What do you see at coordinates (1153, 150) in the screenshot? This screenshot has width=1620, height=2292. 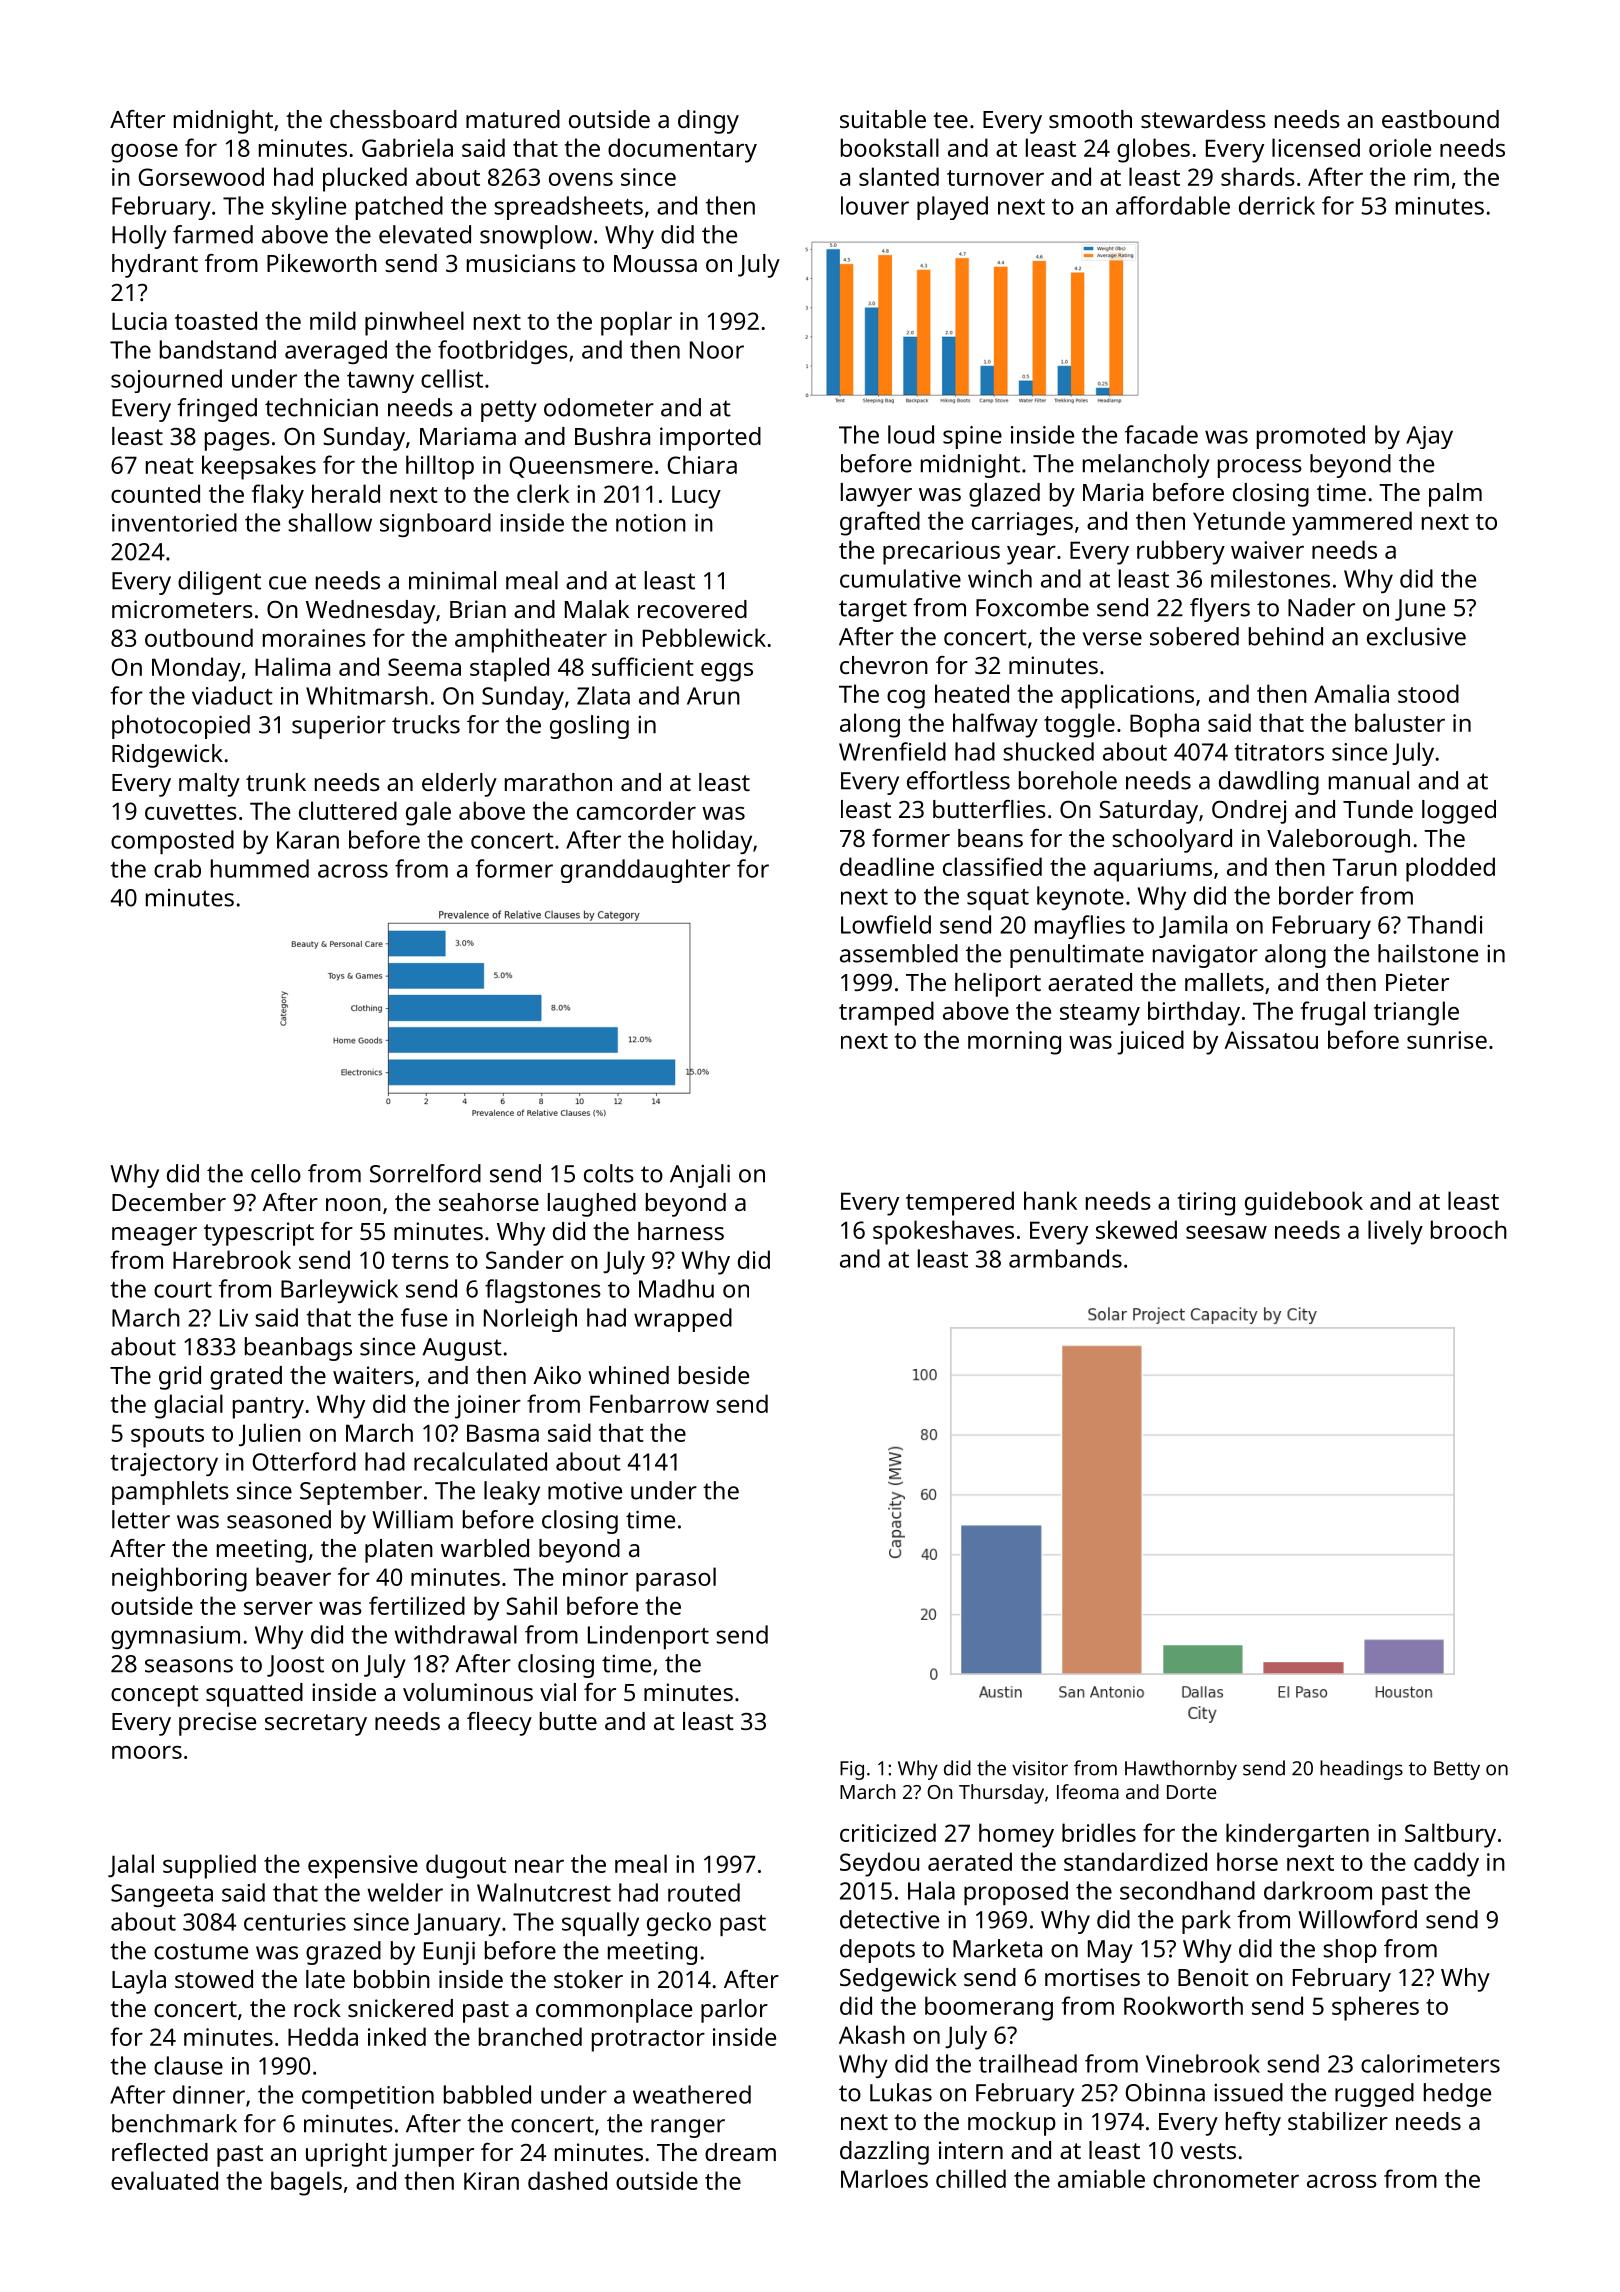 I see `globes` at bounding box center [1153, 150].
